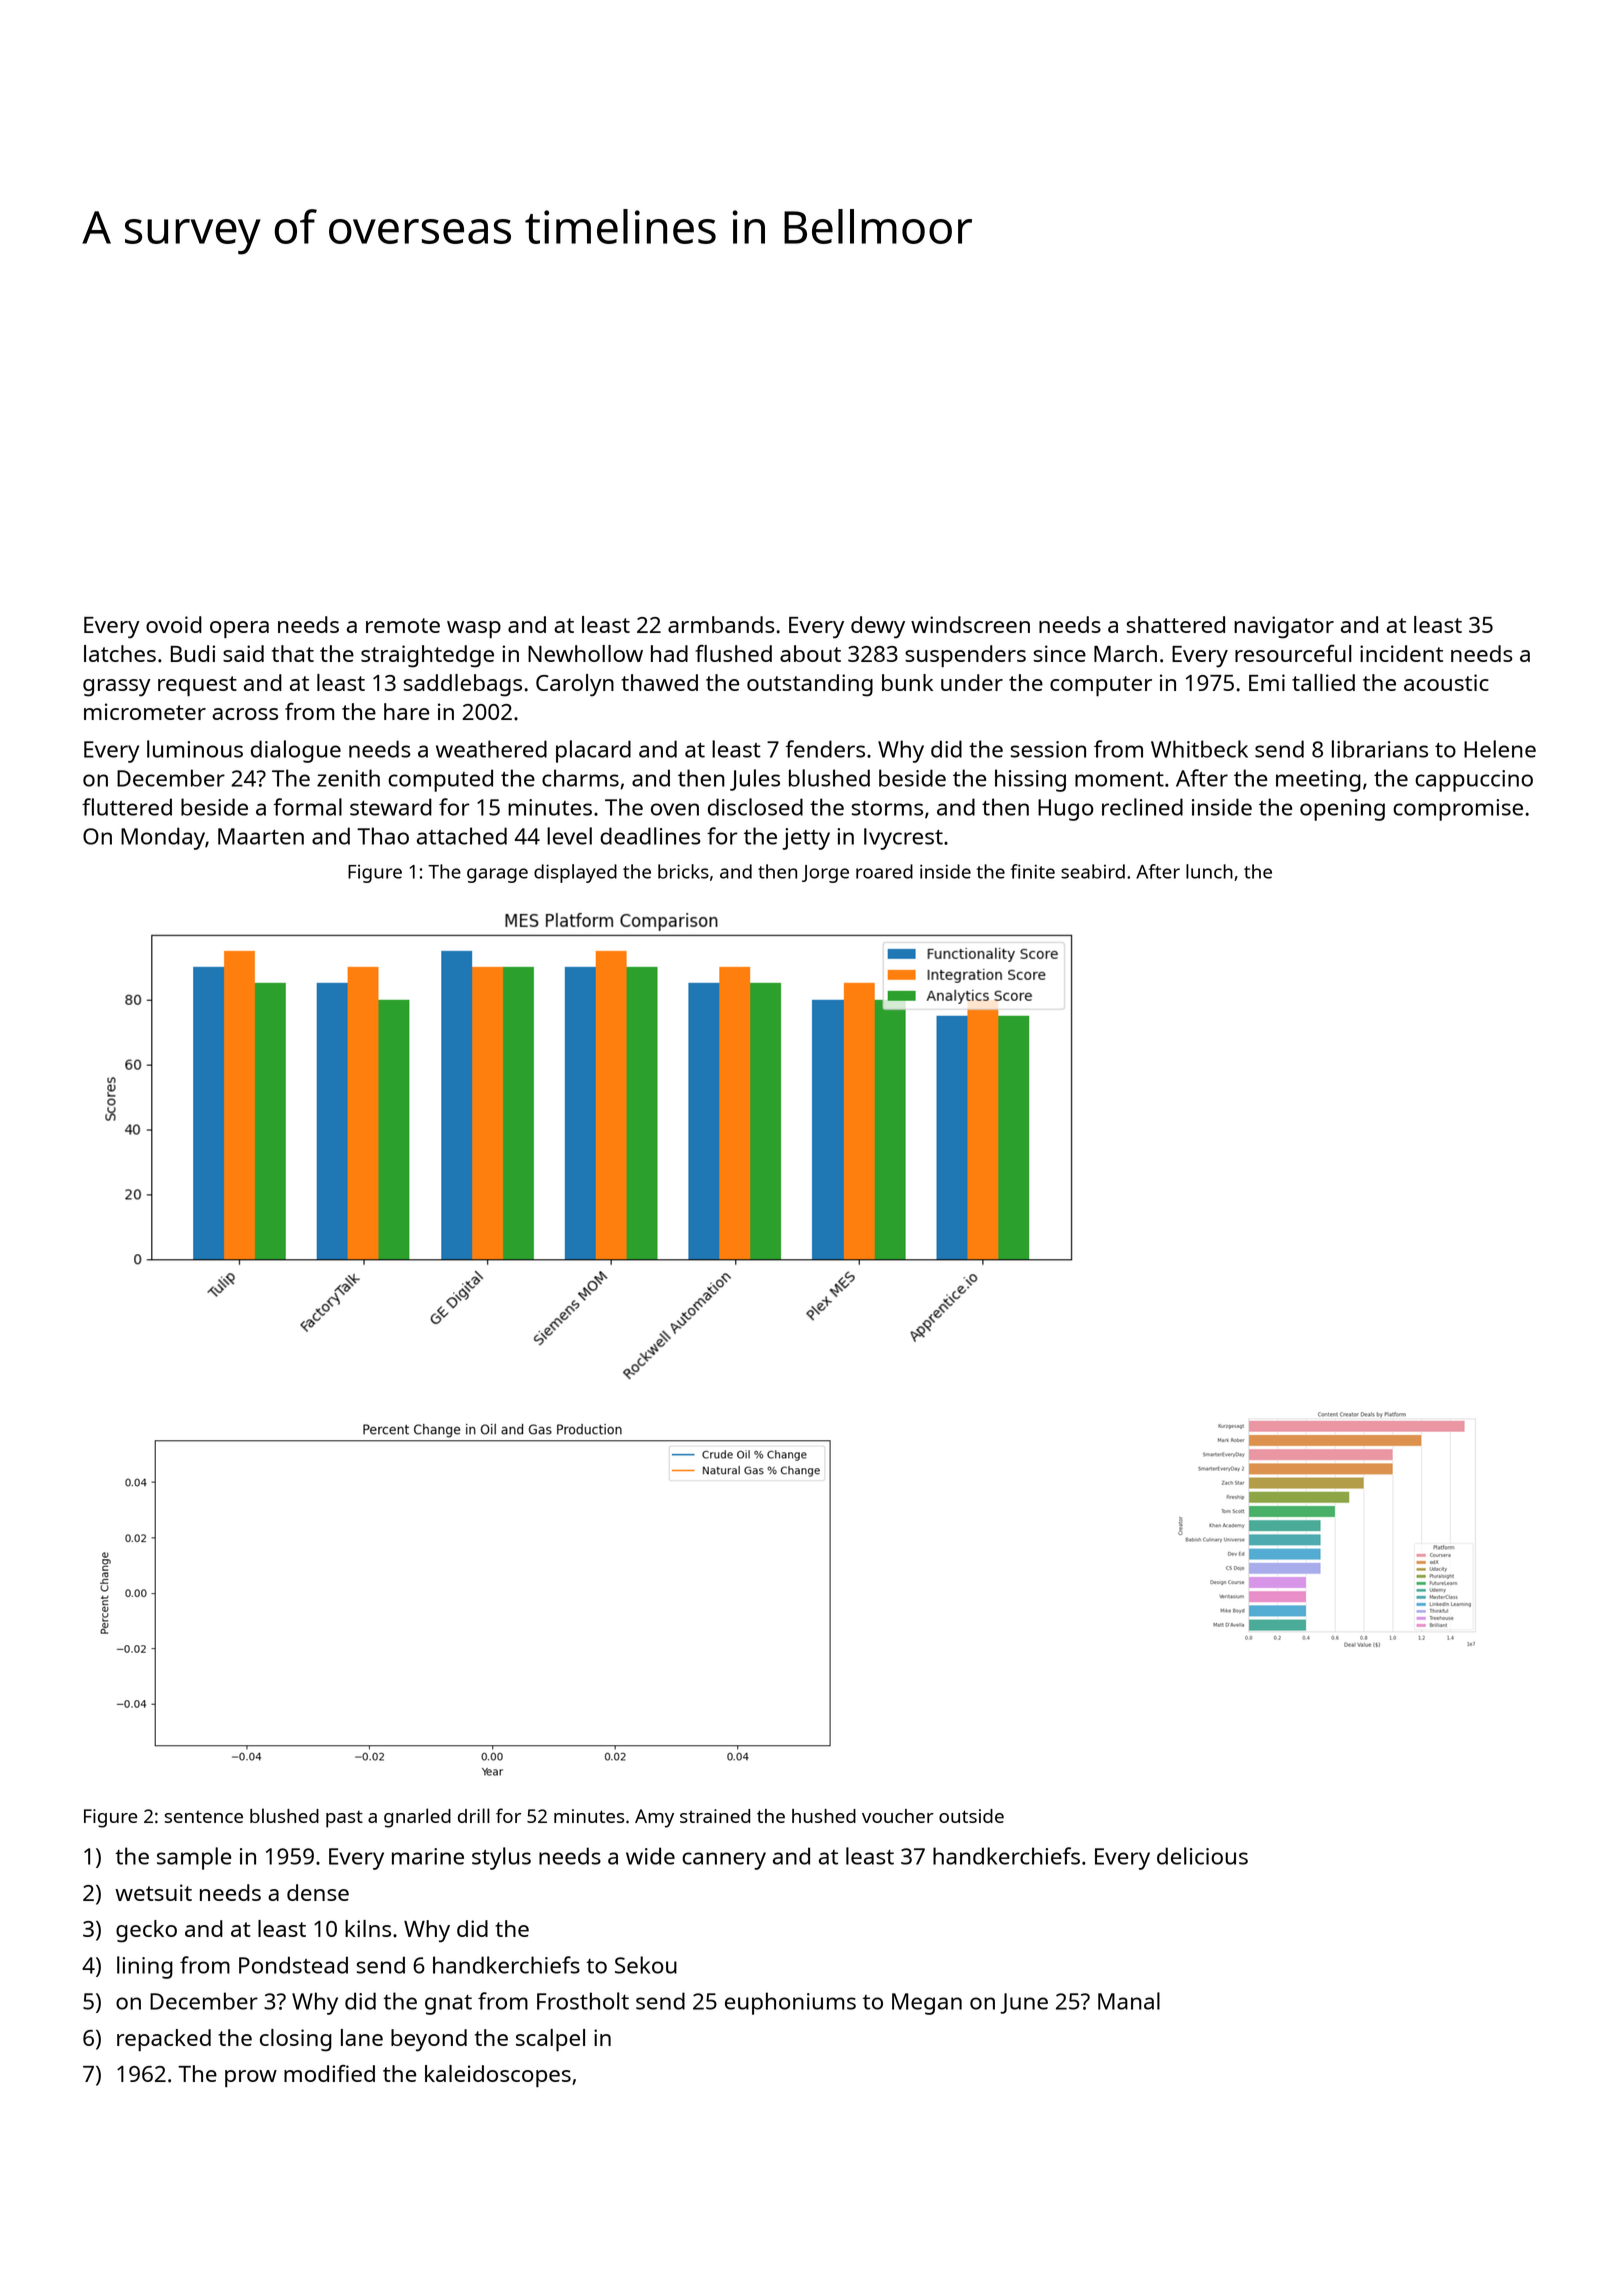  Describe the element at coordinates (239, 629) in the screenshot. I see `opera` at that location.
